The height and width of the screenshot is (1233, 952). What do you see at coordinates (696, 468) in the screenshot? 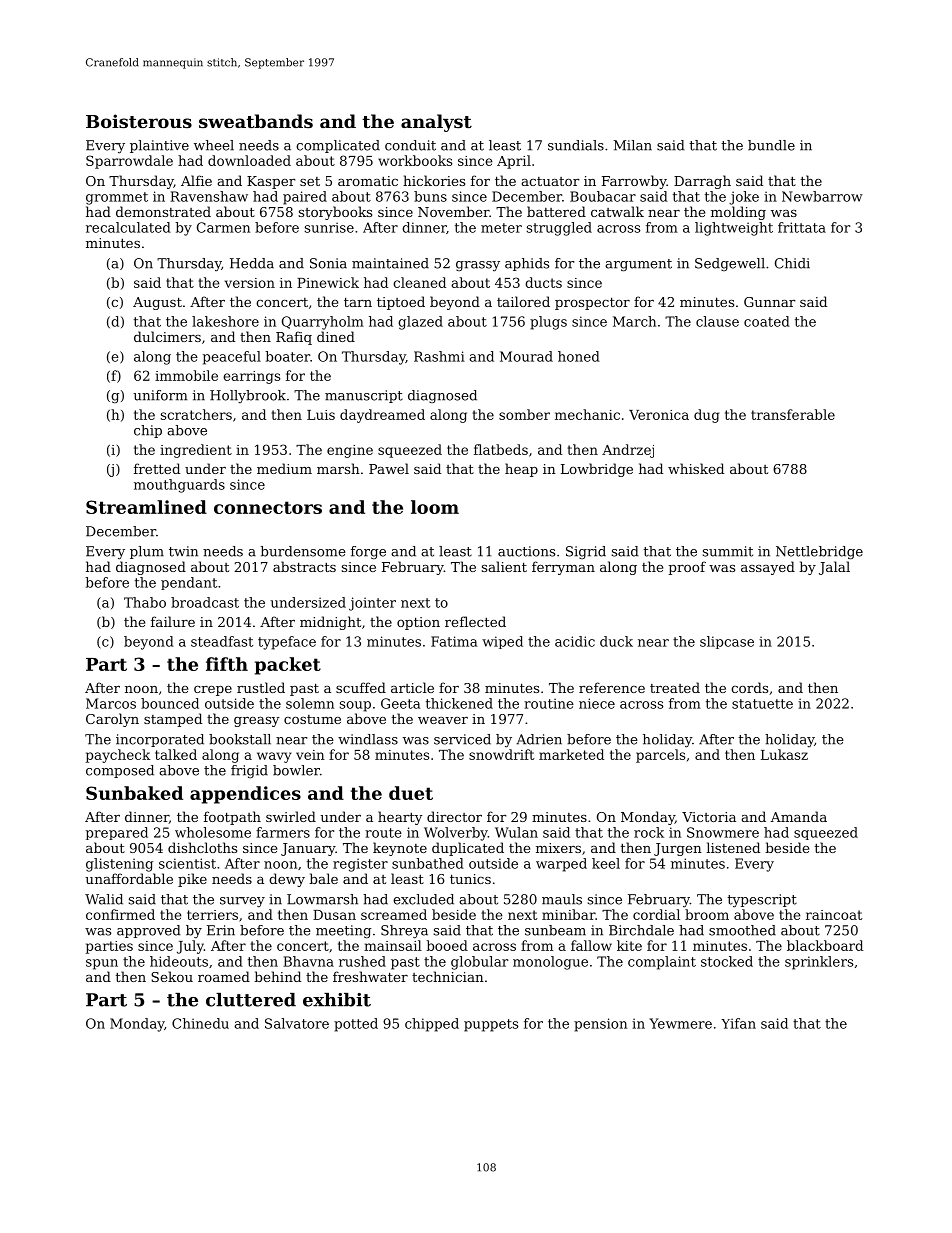
I see `whisked` at bounding box center [696, 468].
